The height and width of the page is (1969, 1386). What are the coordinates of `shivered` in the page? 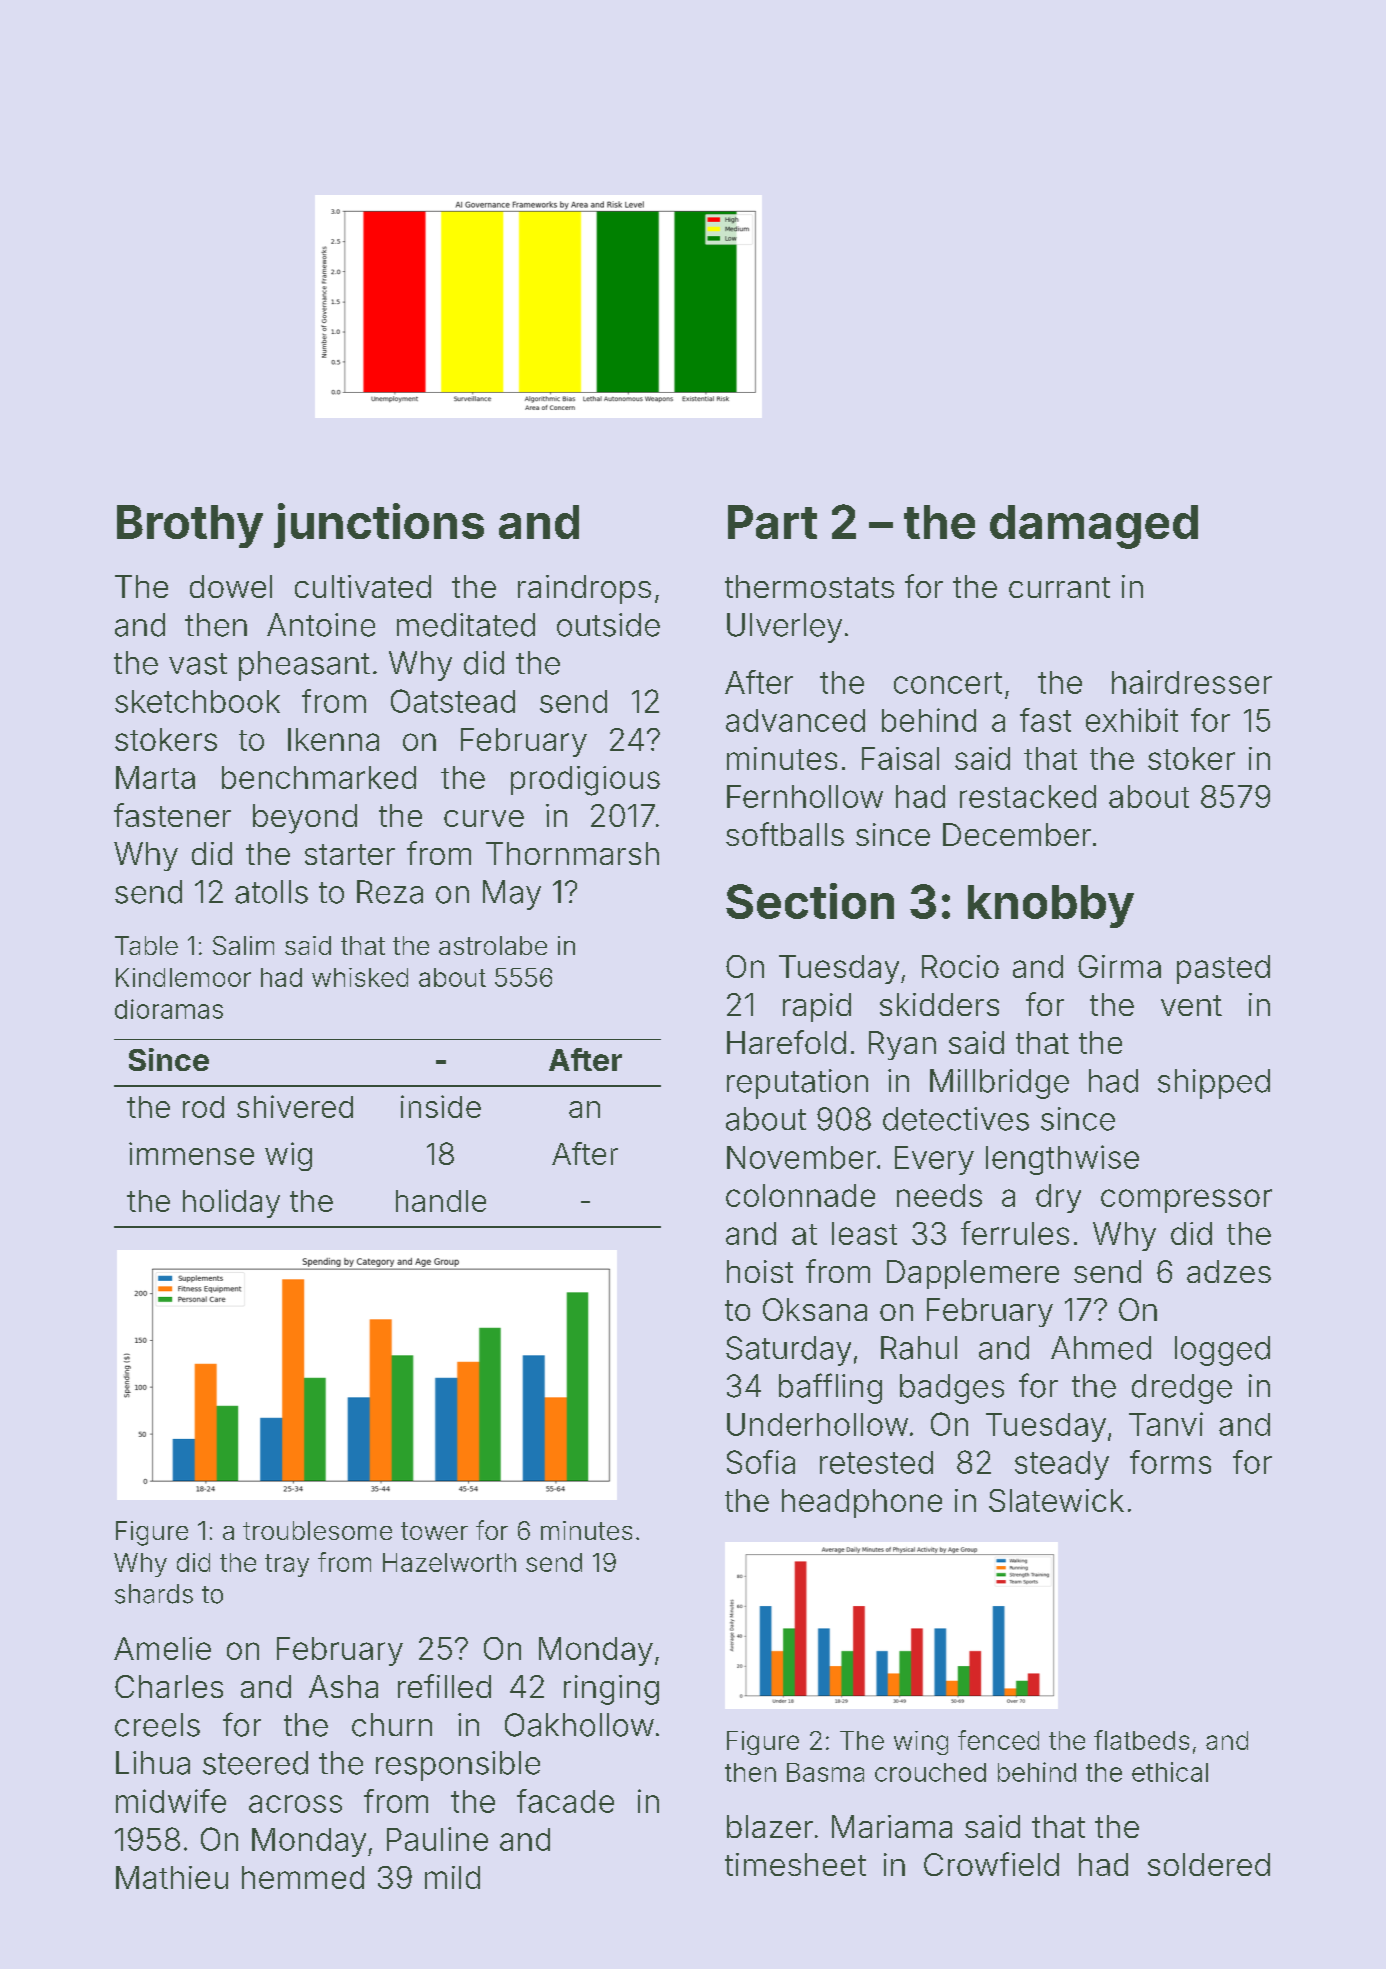 It's located at (295, 1106).
